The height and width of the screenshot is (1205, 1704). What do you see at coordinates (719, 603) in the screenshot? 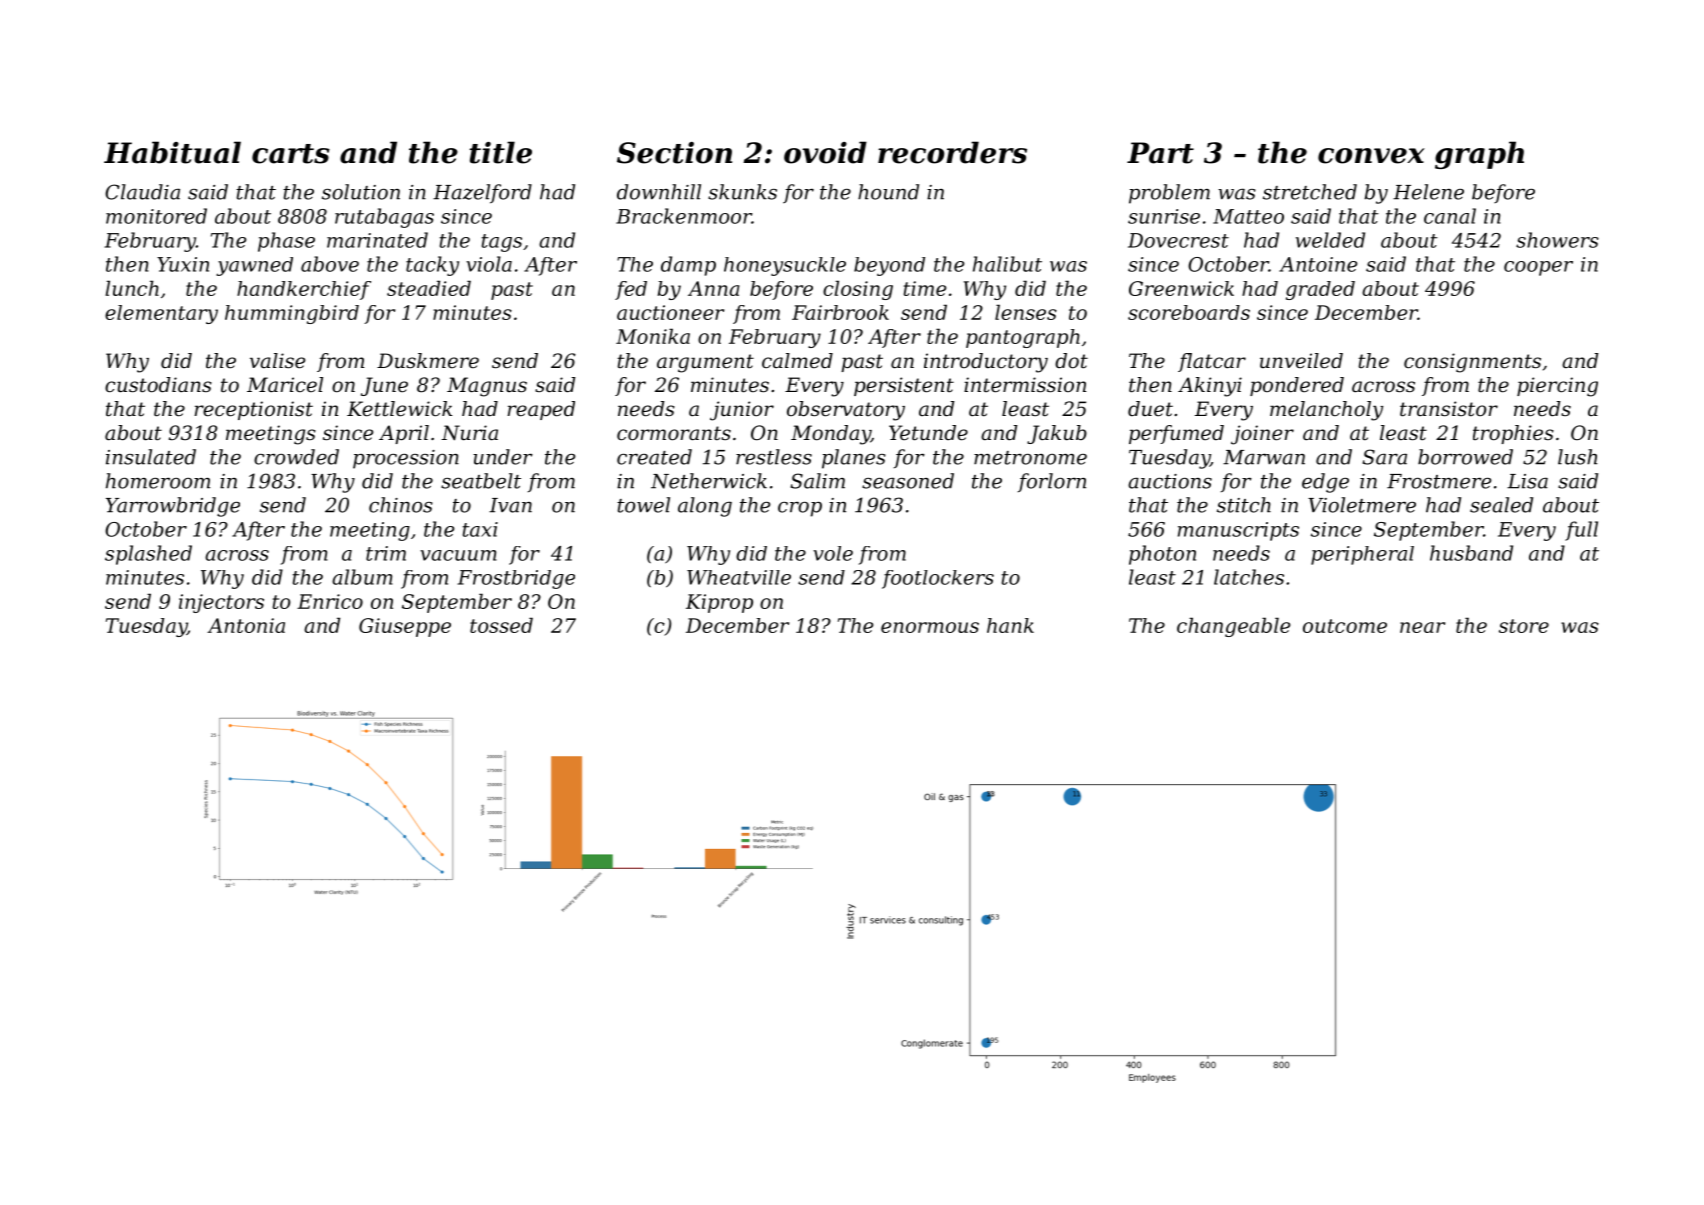
I see `Kiprop` at bounding box center [719, 603].
